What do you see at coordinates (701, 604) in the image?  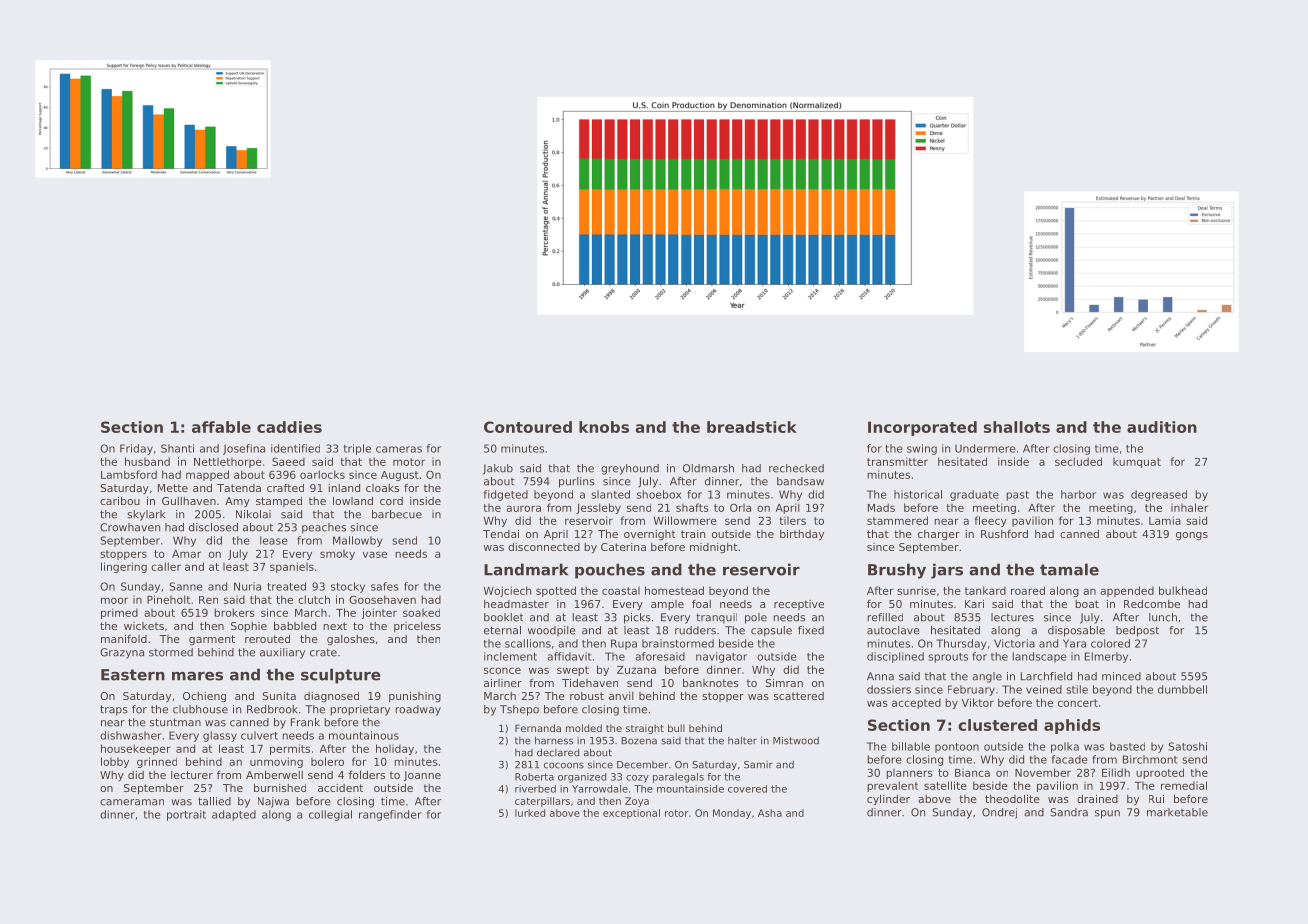 I see `foal` at bounding box center [701, 604].
